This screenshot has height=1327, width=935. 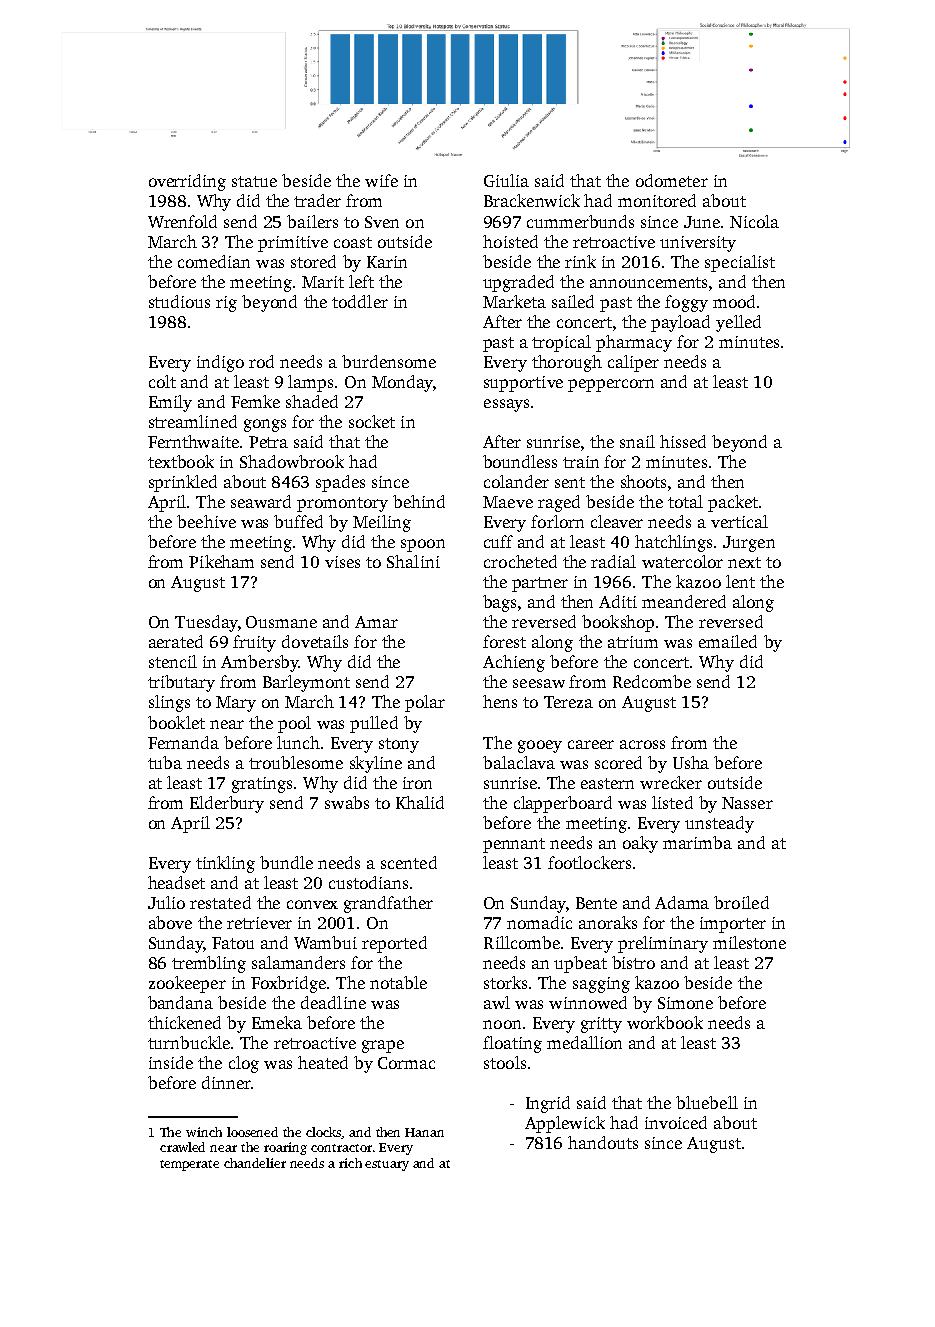 I want to click on supportive, so click(x=523, y=384).
